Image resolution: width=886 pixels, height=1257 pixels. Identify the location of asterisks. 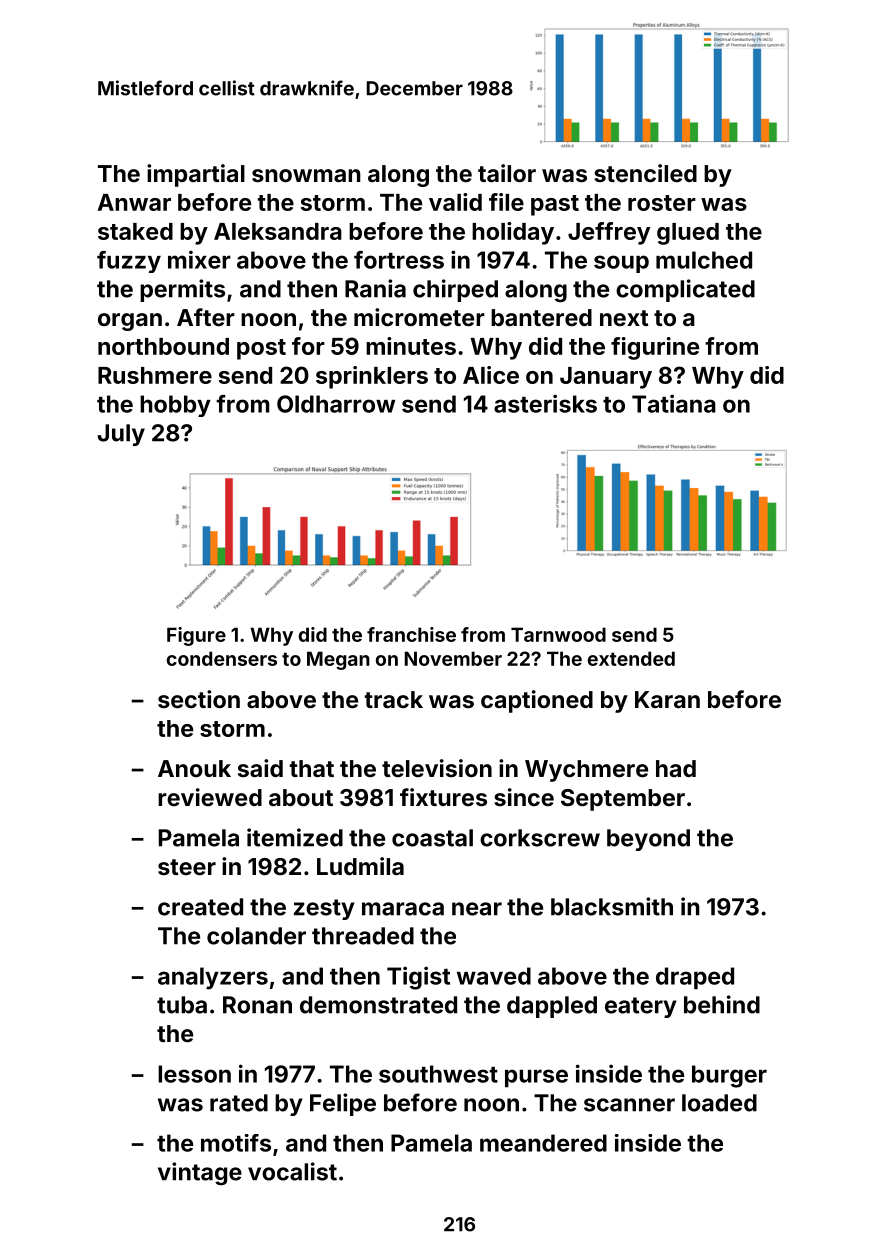
(545, 403).
